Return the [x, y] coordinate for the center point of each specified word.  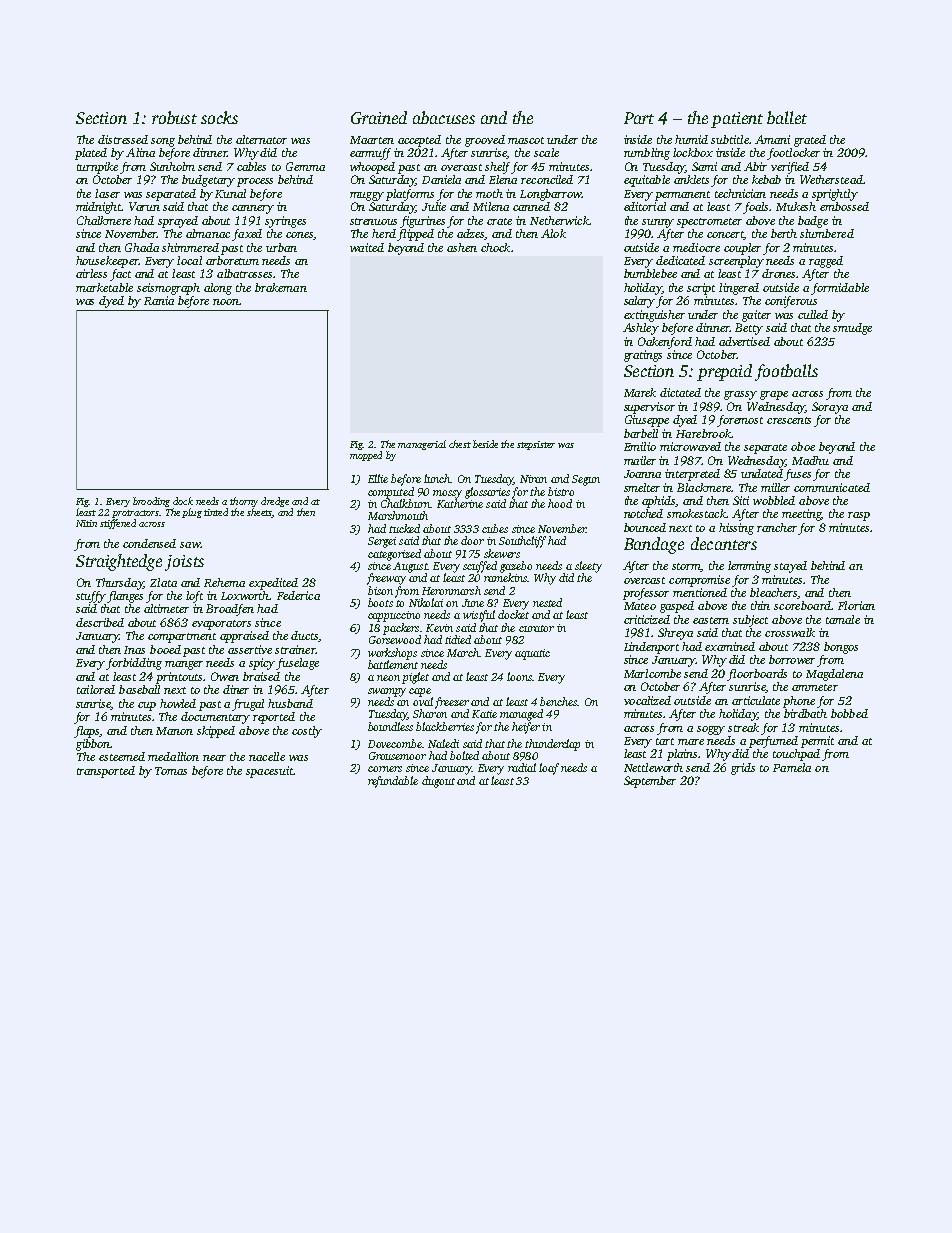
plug [192, 513]
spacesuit [269, 772]
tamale [843, 619]
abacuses [444, 117]
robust [174, 117]
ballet [787, 117]
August [410, 567]
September [650, 782]
